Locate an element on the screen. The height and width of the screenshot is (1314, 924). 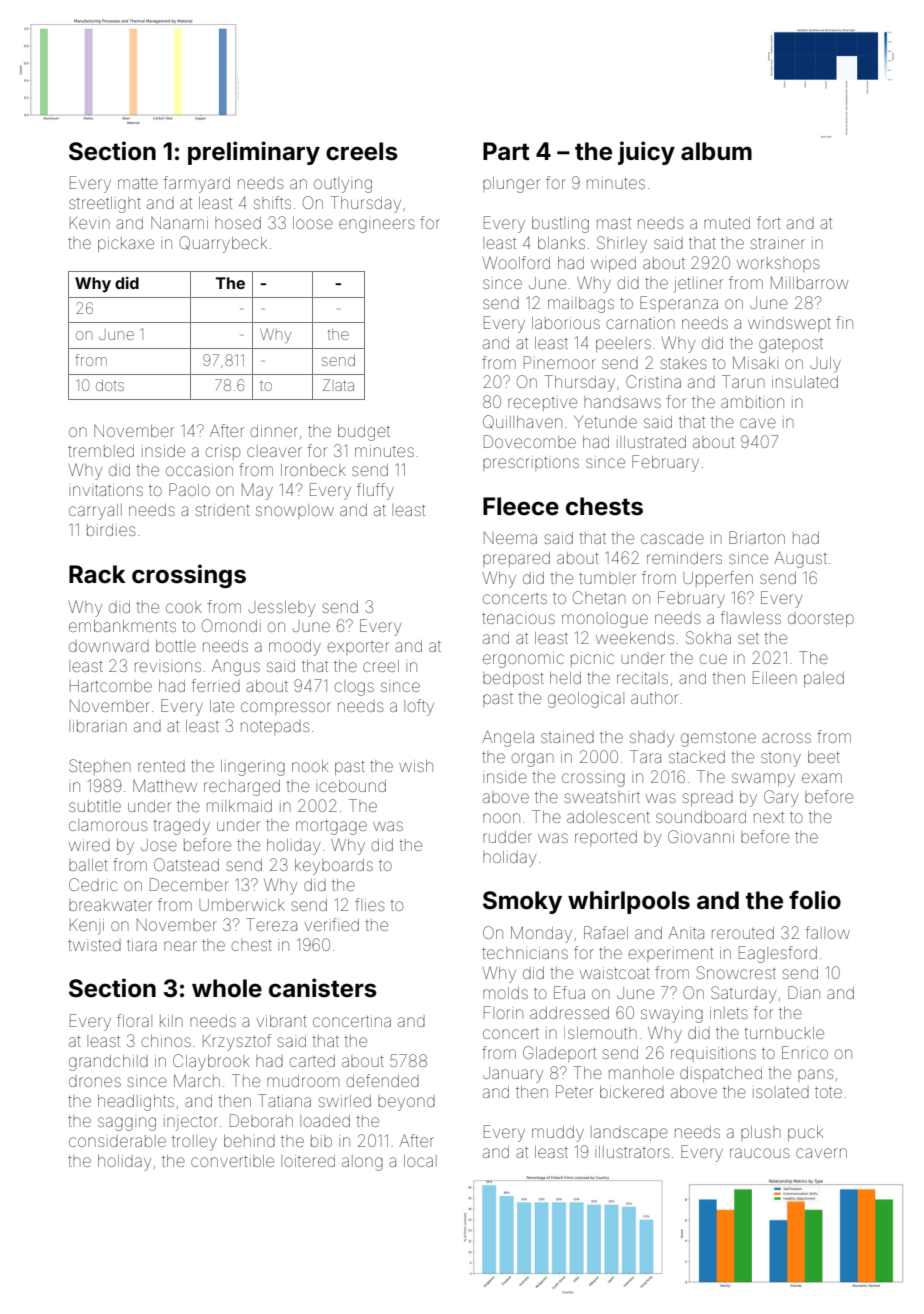
embankments is located at coordinates (122, 626).
